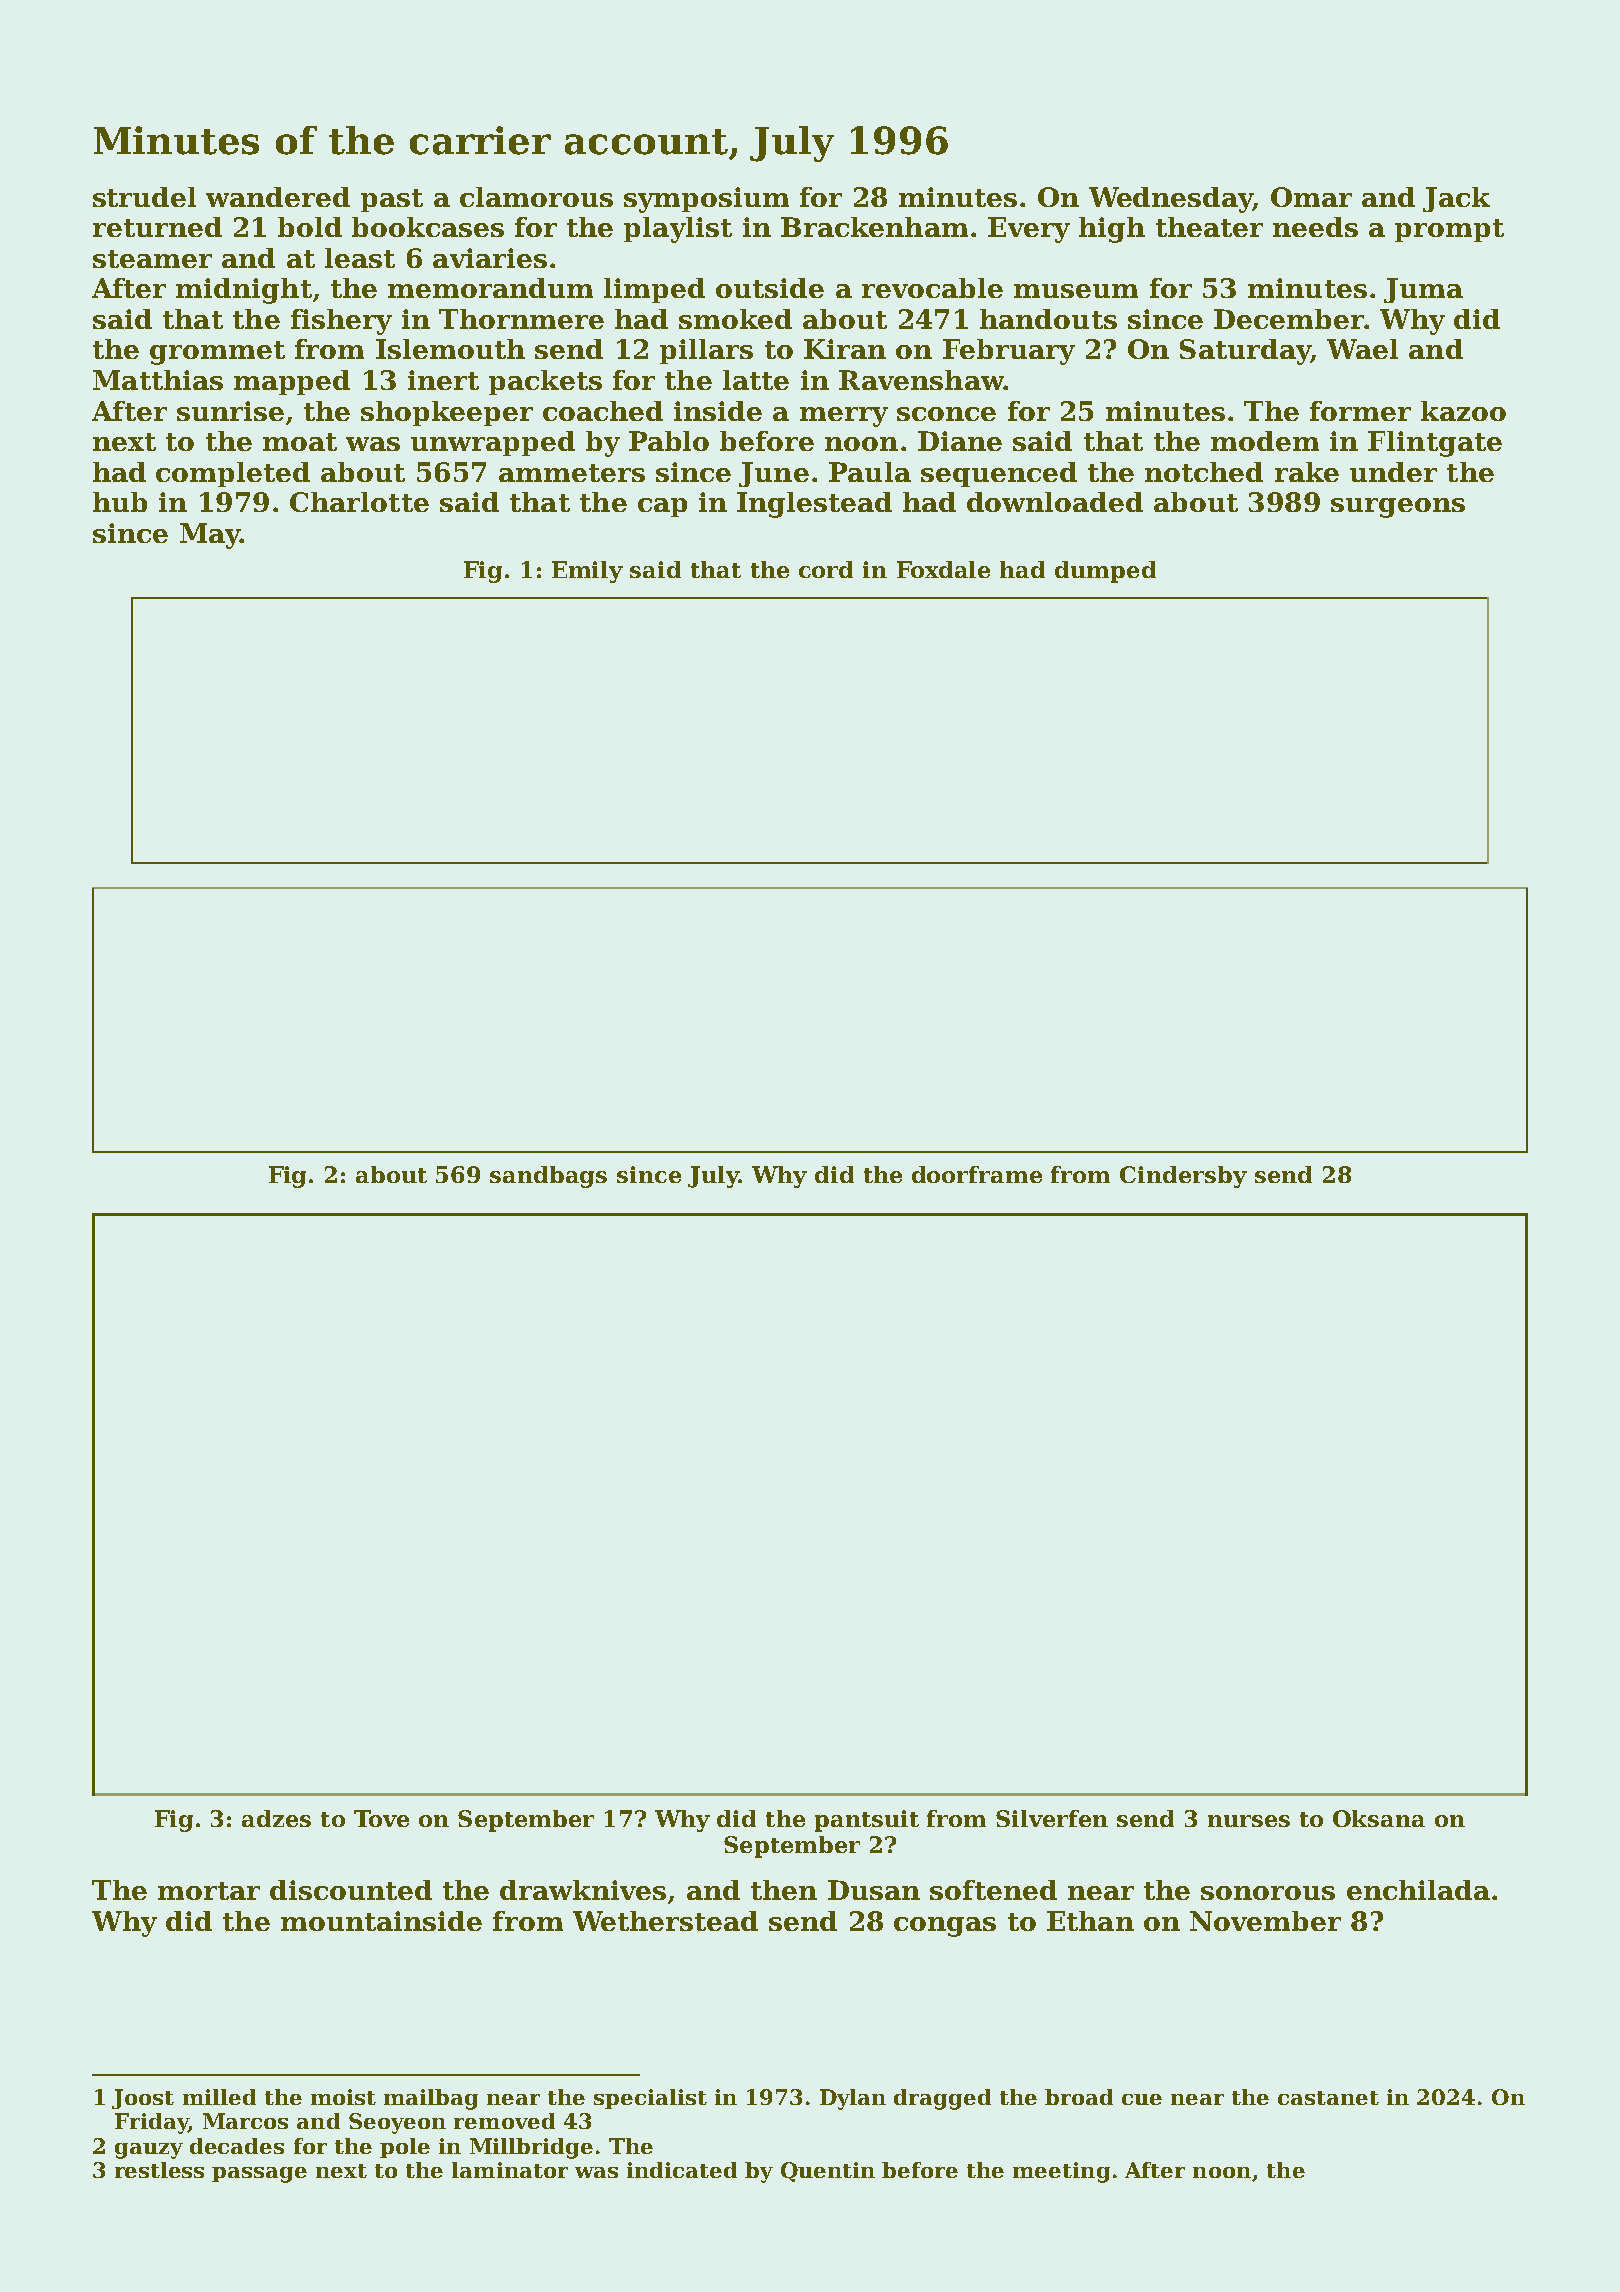  What do you see at coordinates (921, 380) in the screenshot?
I see `Ravenshaw` at bounding box center [921, 380].
